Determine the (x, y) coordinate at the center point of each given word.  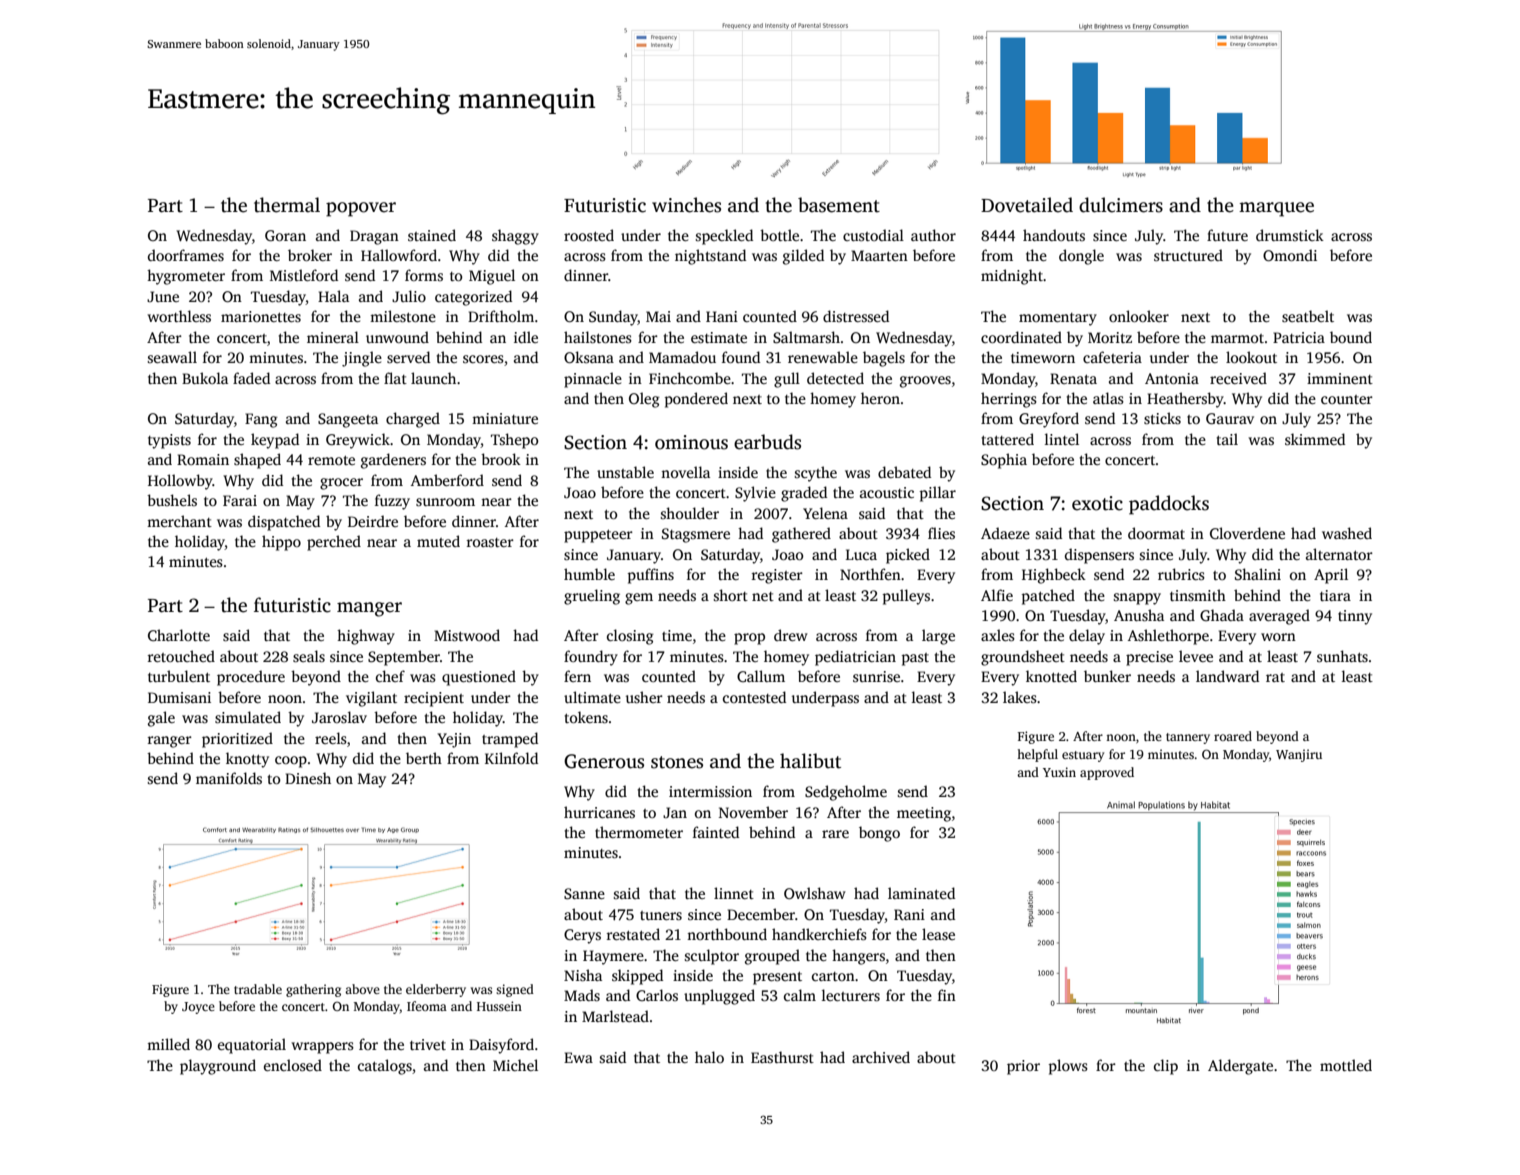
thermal (287, 205)
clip (1166, 1067)
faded (251, 378)
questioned (479, 678)
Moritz (1110, 337)
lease (938, 934)
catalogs (385, 1067)
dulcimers (1121, 205)
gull (787, 380)
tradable (258, 989)
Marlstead (615, 1016)
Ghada (1222, 615)
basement (839, 205)
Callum (761, 676)
